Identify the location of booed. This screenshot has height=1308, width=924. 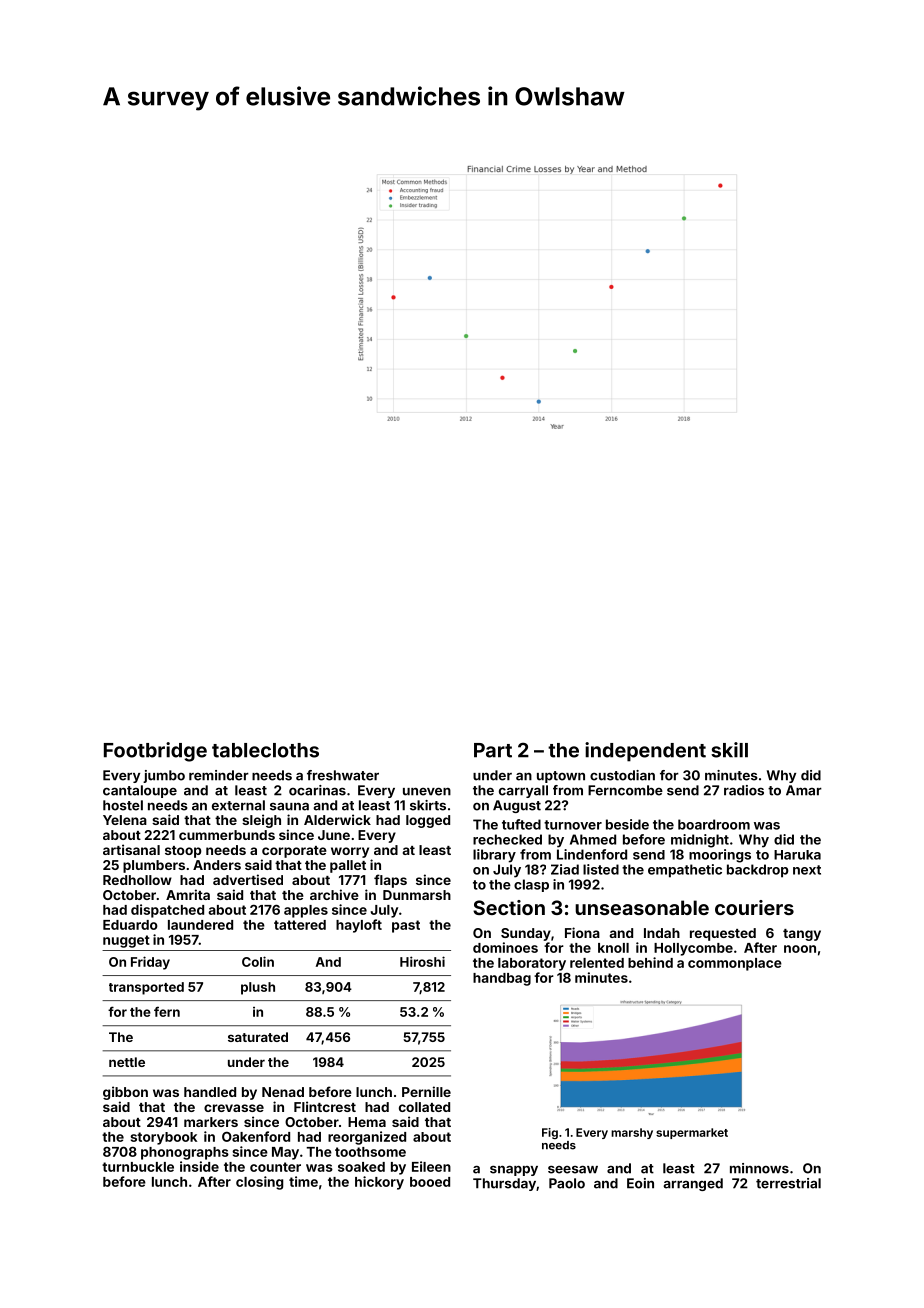
(430, 1182).
